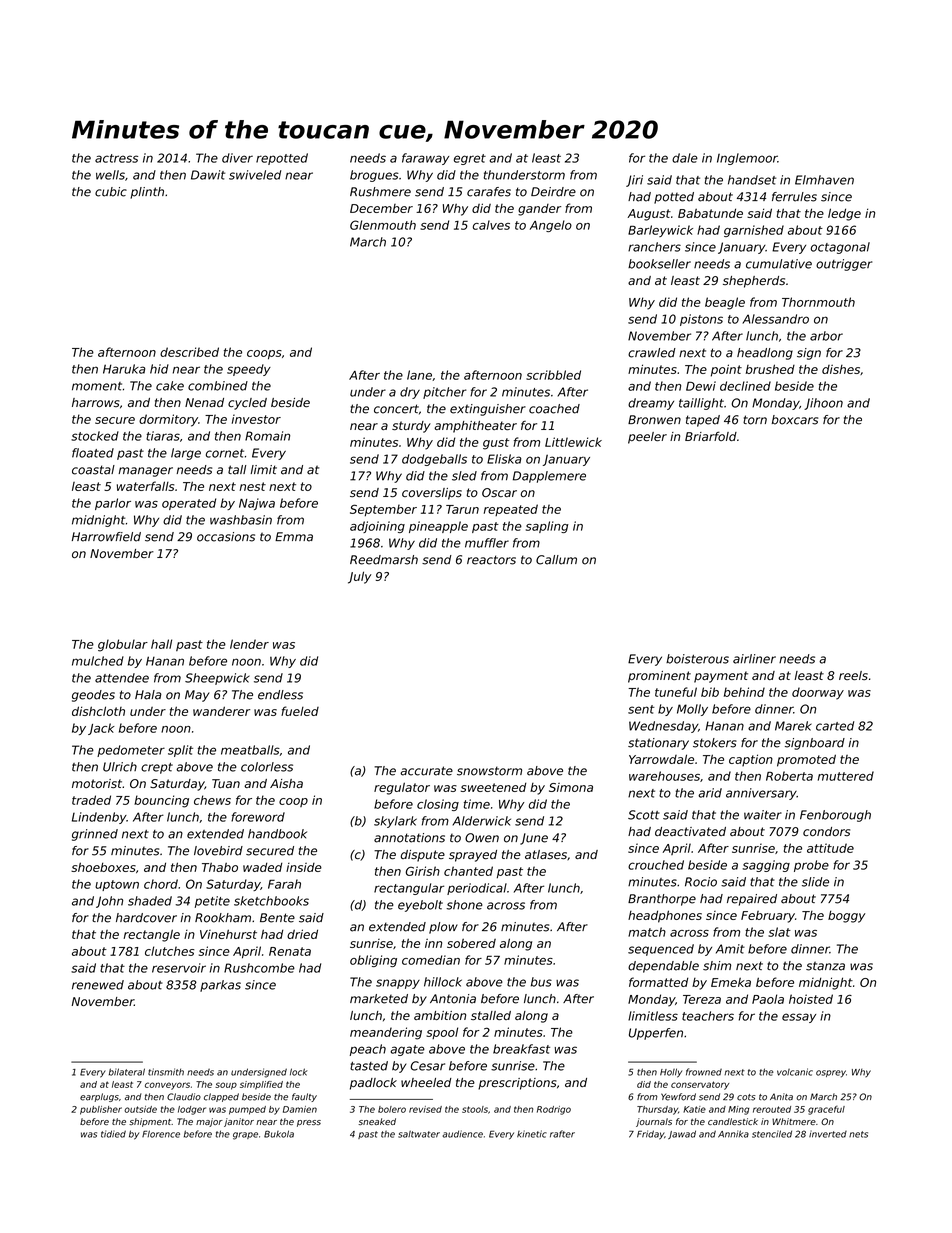 Image resolution: width=952 pixels, height=1233 pixels. I want to click on Littlewick, so click(573, 442).
